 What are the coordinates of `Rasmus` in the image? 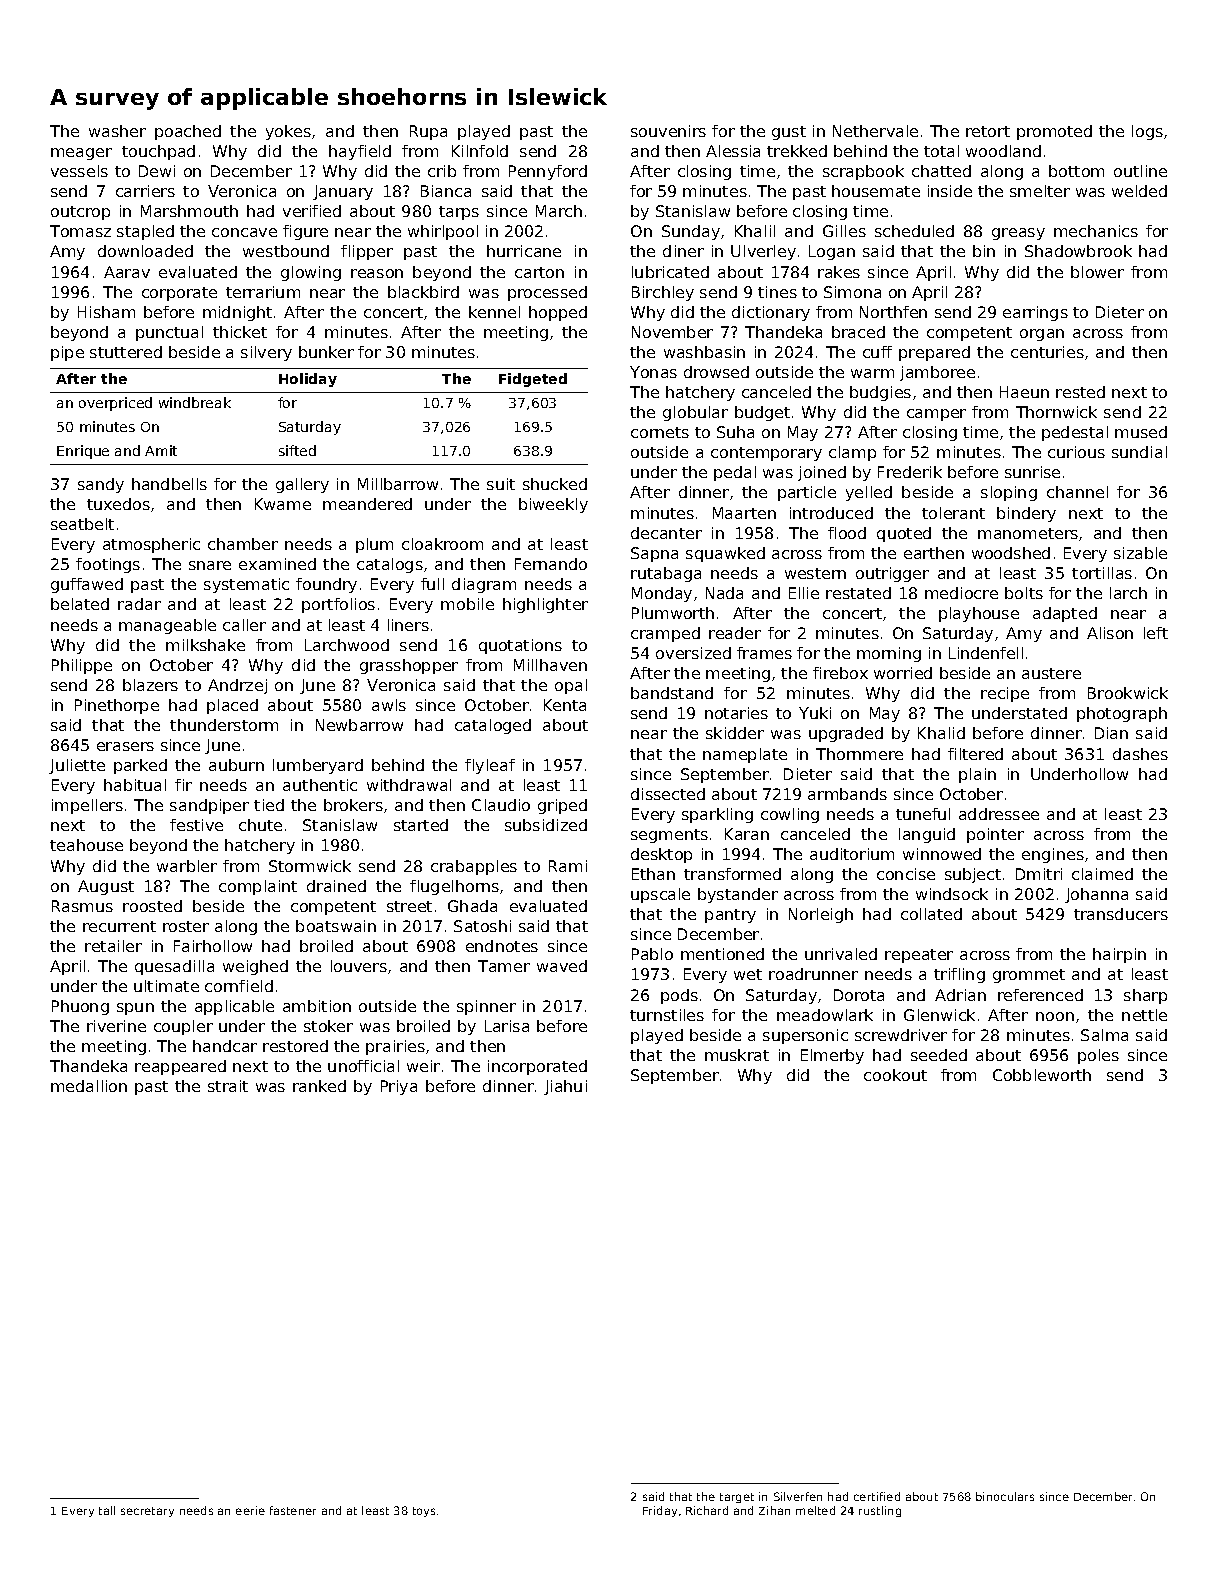 It's located at (82, 906).
